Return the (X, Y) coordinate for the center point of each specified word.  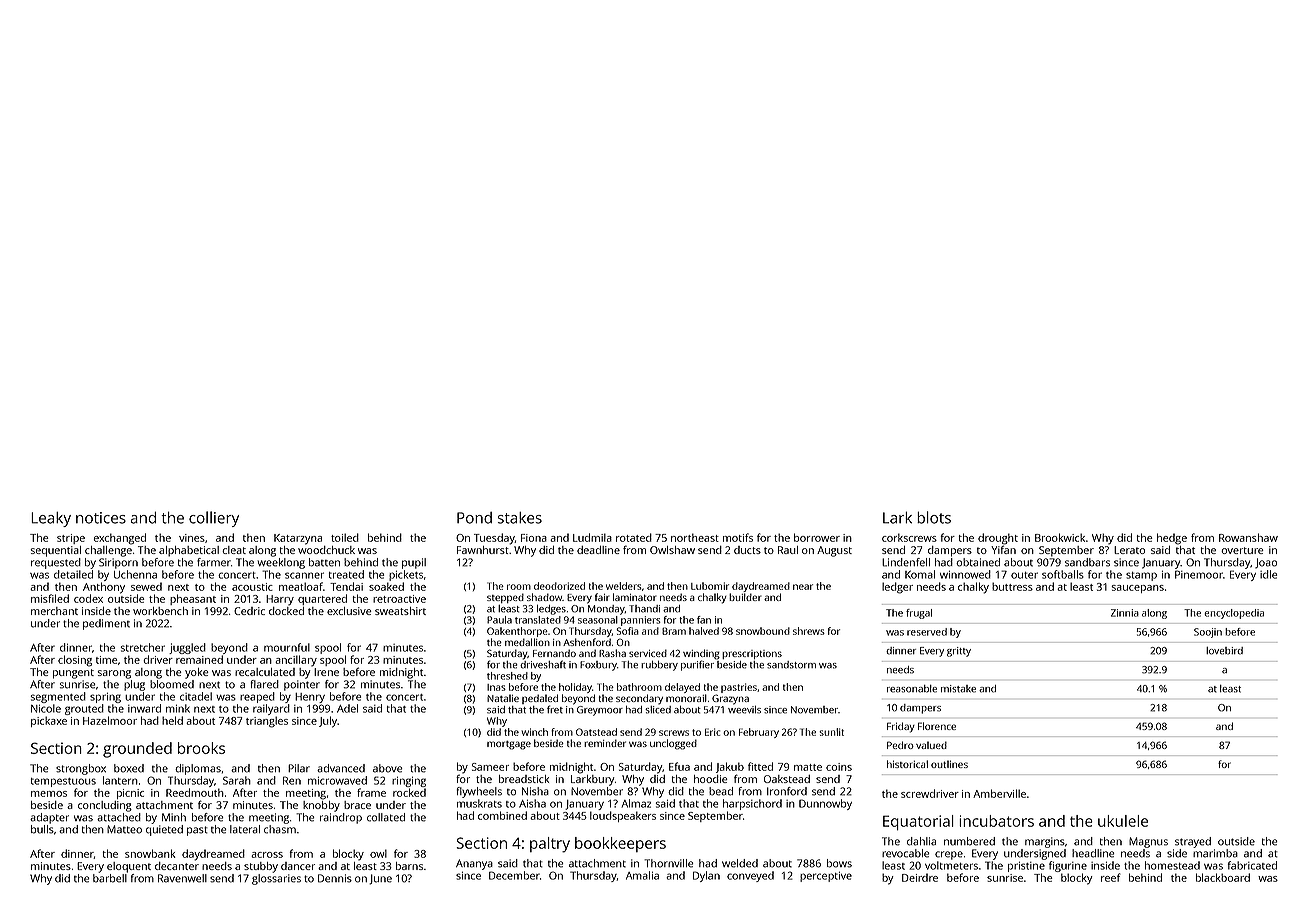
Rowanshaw (1248, 537)
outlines (949, 764)
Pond (474, 518)
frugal (919, 614)
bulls (42, 829)
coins (839, 767)
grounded (137, 750)
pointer (302, 685)
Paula (499, 620)
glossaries (276, 879)
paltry (550, 845)
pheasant (193, 599)
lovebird (1224, 651)
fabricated (1252, 865)
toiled (345, 537)
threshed (507, 676)
